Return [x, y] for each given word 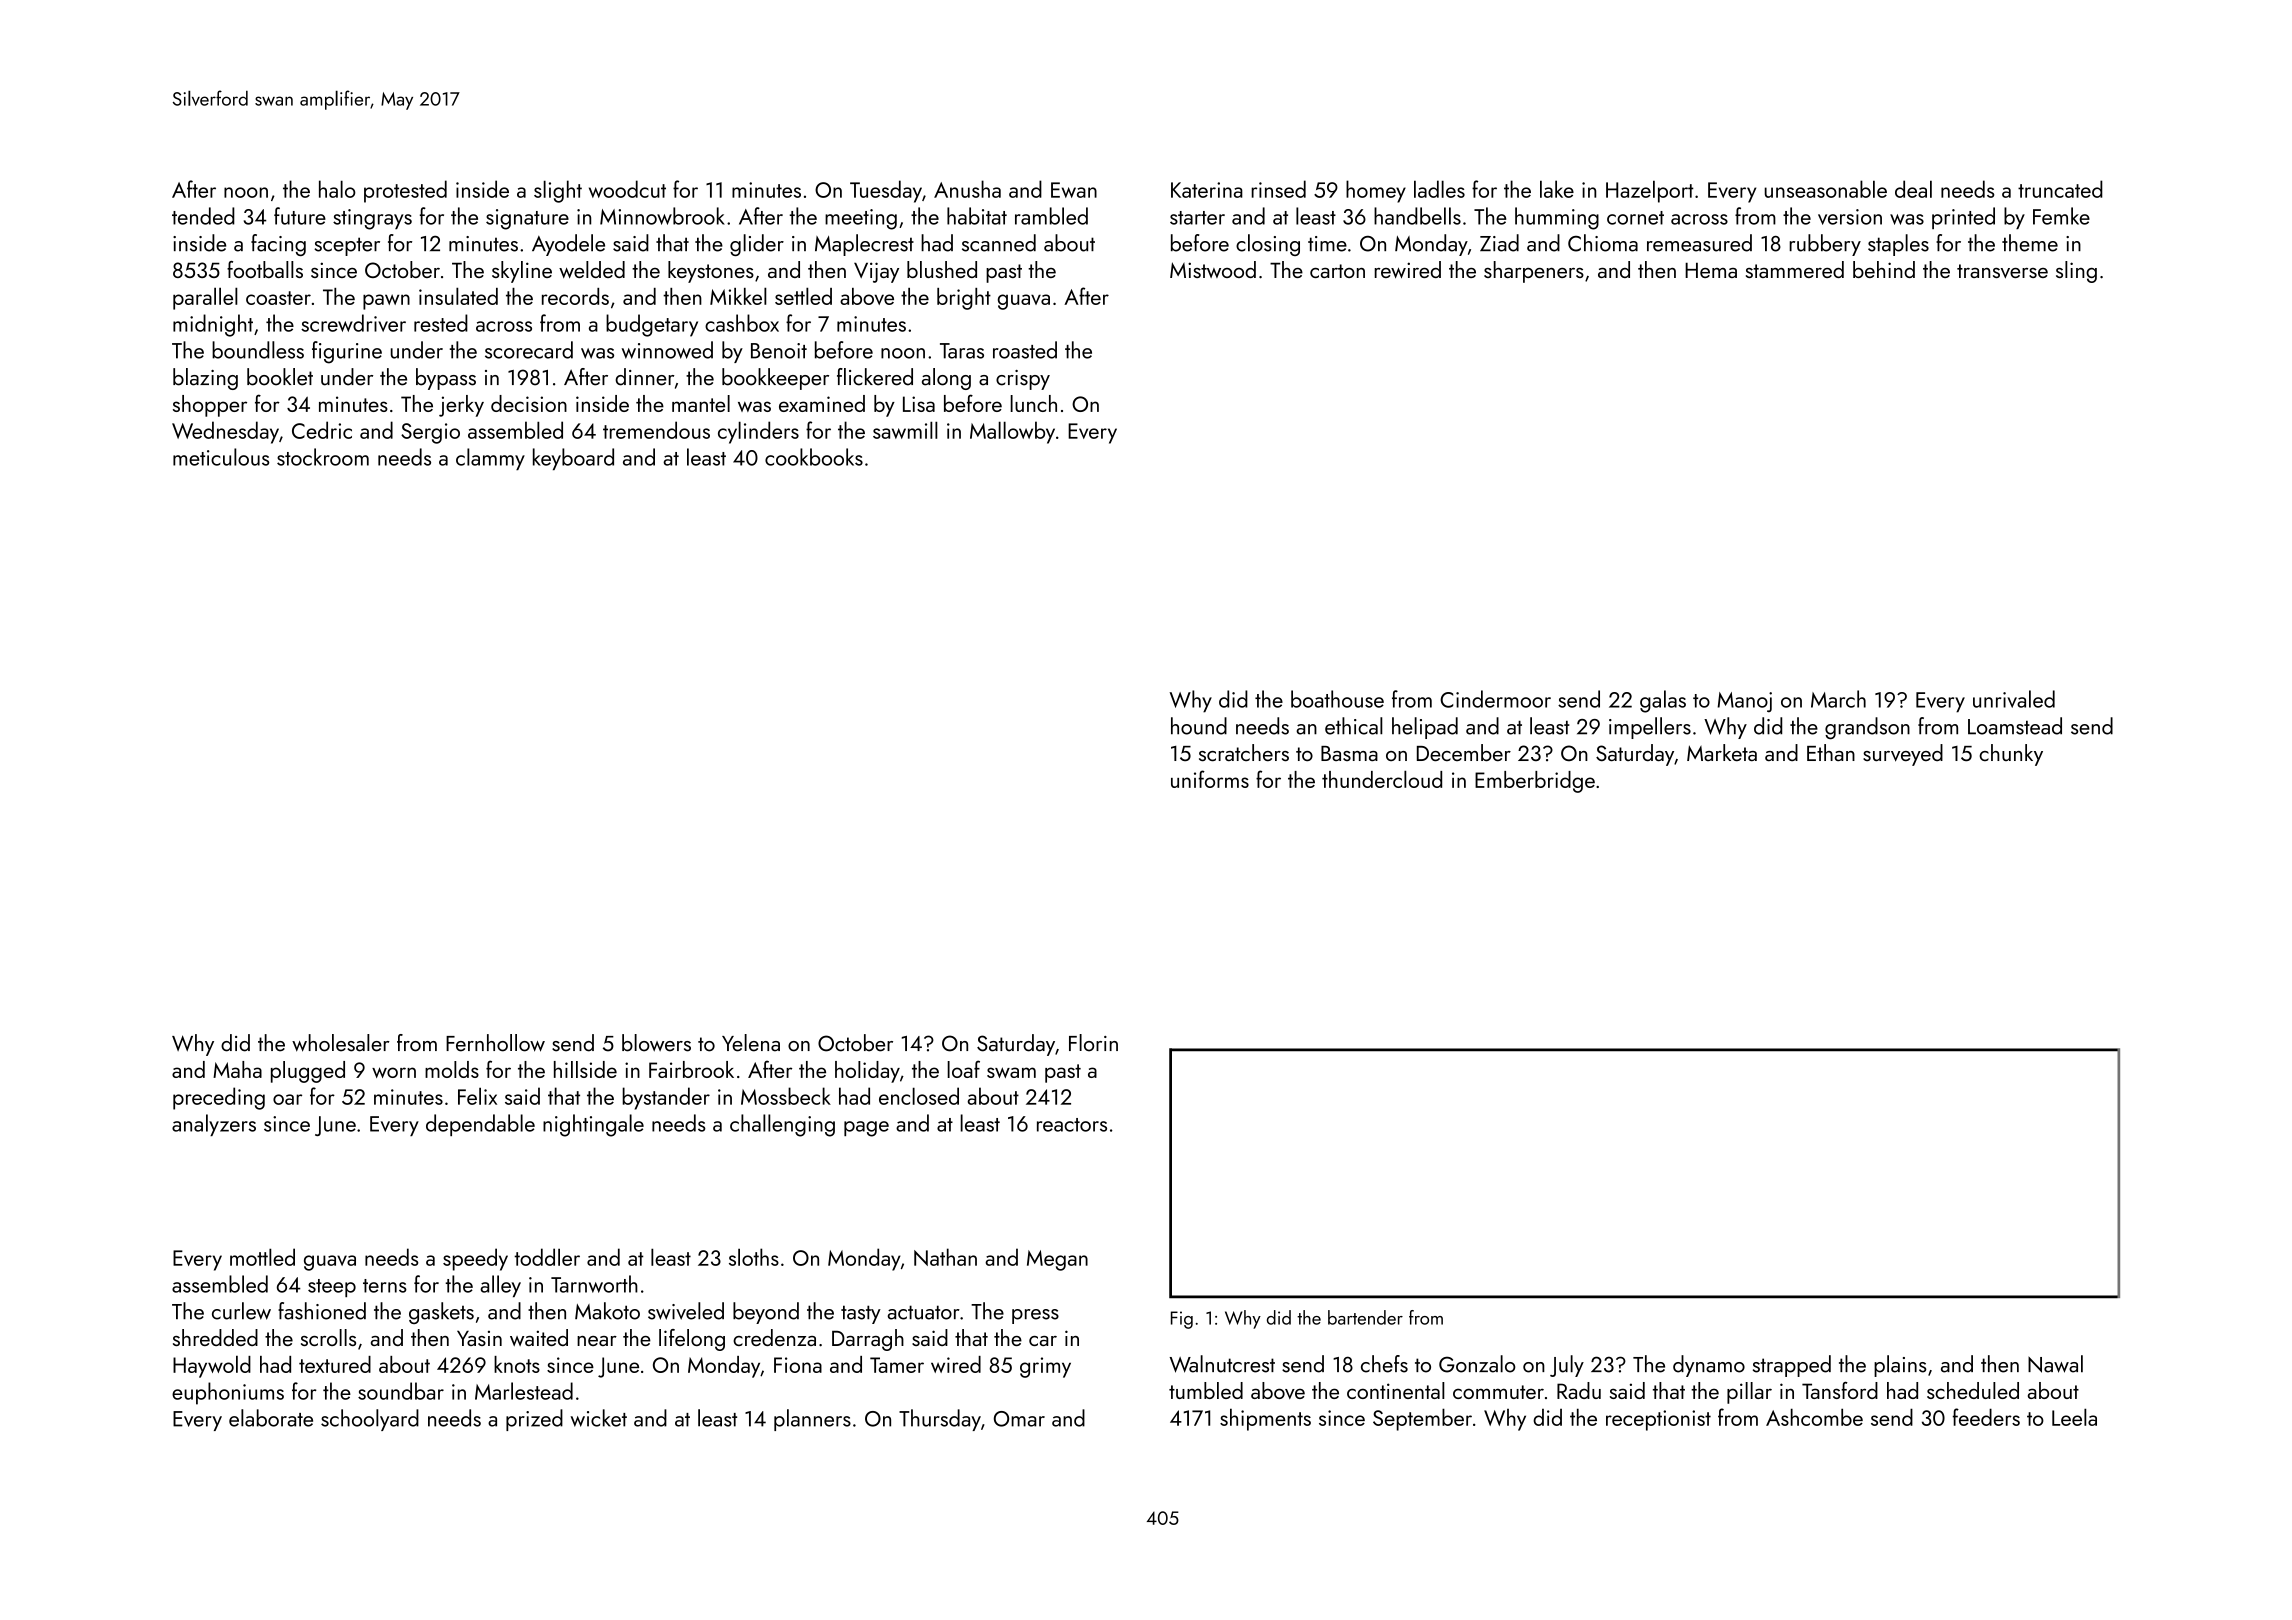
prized [534, 1420]
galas [1663, 701]
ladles [1439, 189]
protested [405, 191]
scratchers [1244, 753]
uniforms [1210, 779]
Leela [2074, 1417]
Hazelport [1650, 191]
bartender [1365, 1317]
